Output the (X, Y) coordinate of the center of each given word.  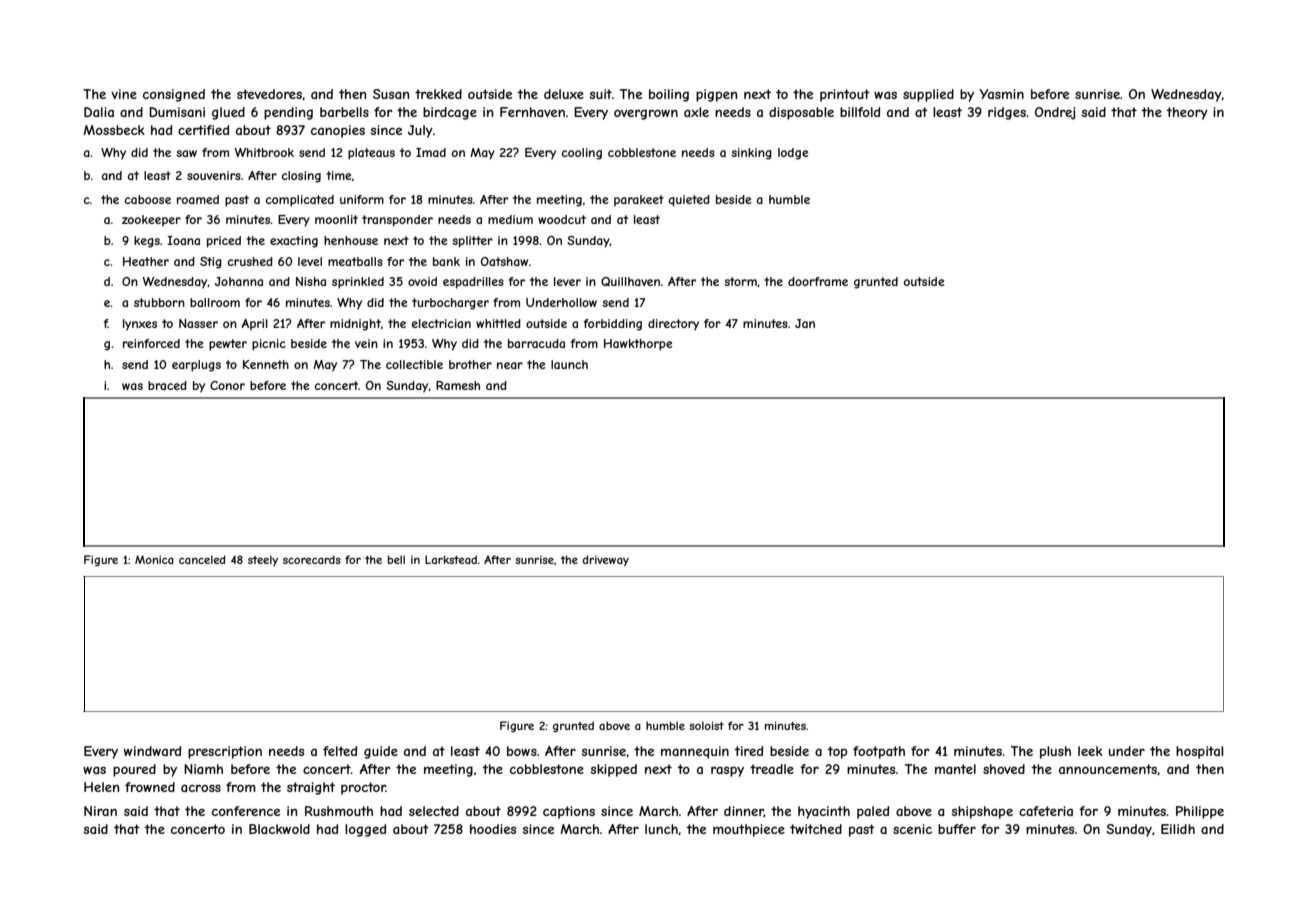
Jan (805, 323)
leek (1090, 751)
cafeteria (1046, 811)
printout (845, 95)
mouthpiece (749, 830)
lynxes (140, 325)
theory (1187, 113)
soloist (706, 725)
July (420, 131)
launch (569, 364)
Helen (101, 787)
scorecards (312, 559)
